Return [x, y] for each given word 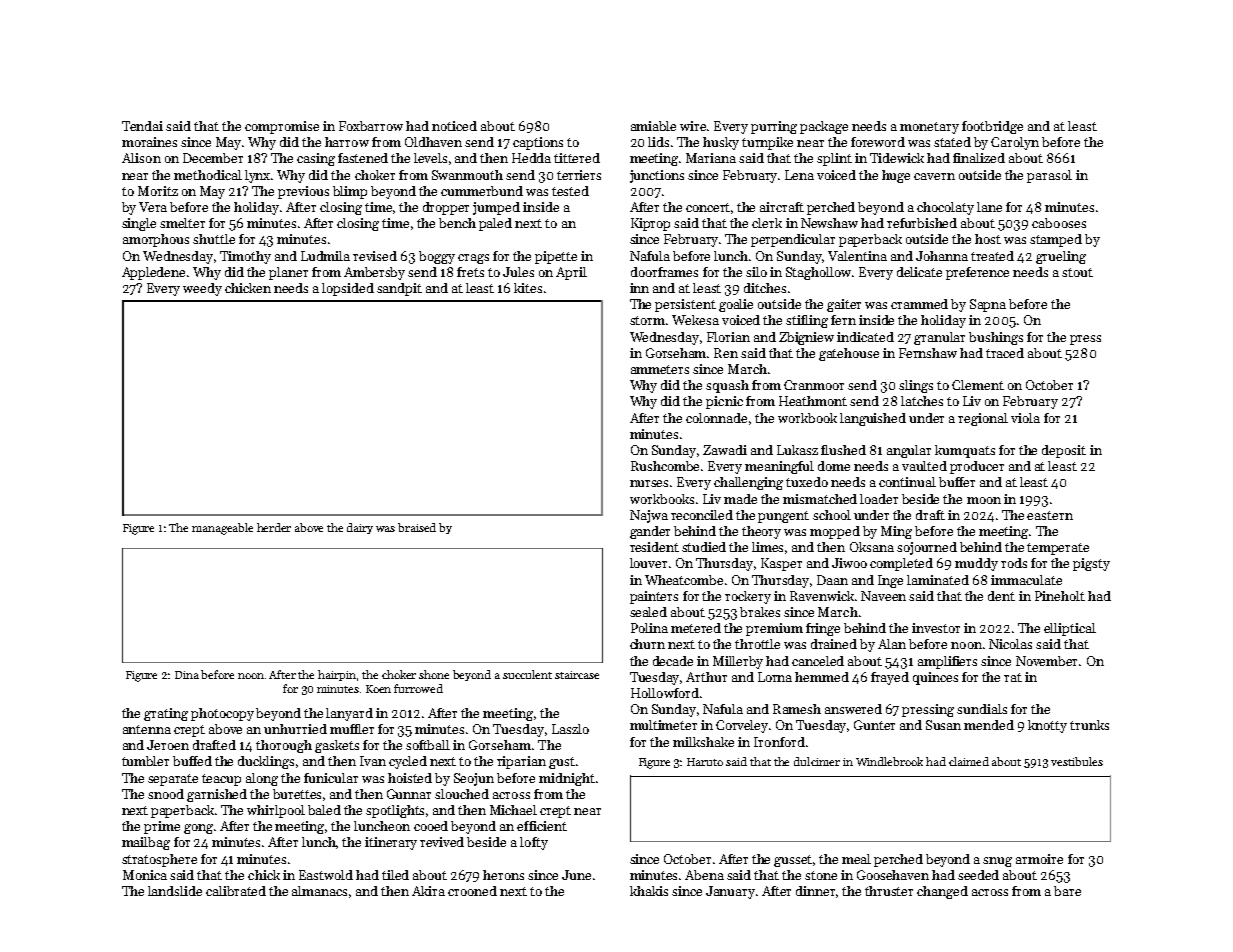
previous [303, 192]
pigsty [1091, 564]
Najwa [649, 516]
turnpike [767, 143]
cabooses [1059, 223]
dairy [360, 528]
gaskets [337, 746]
